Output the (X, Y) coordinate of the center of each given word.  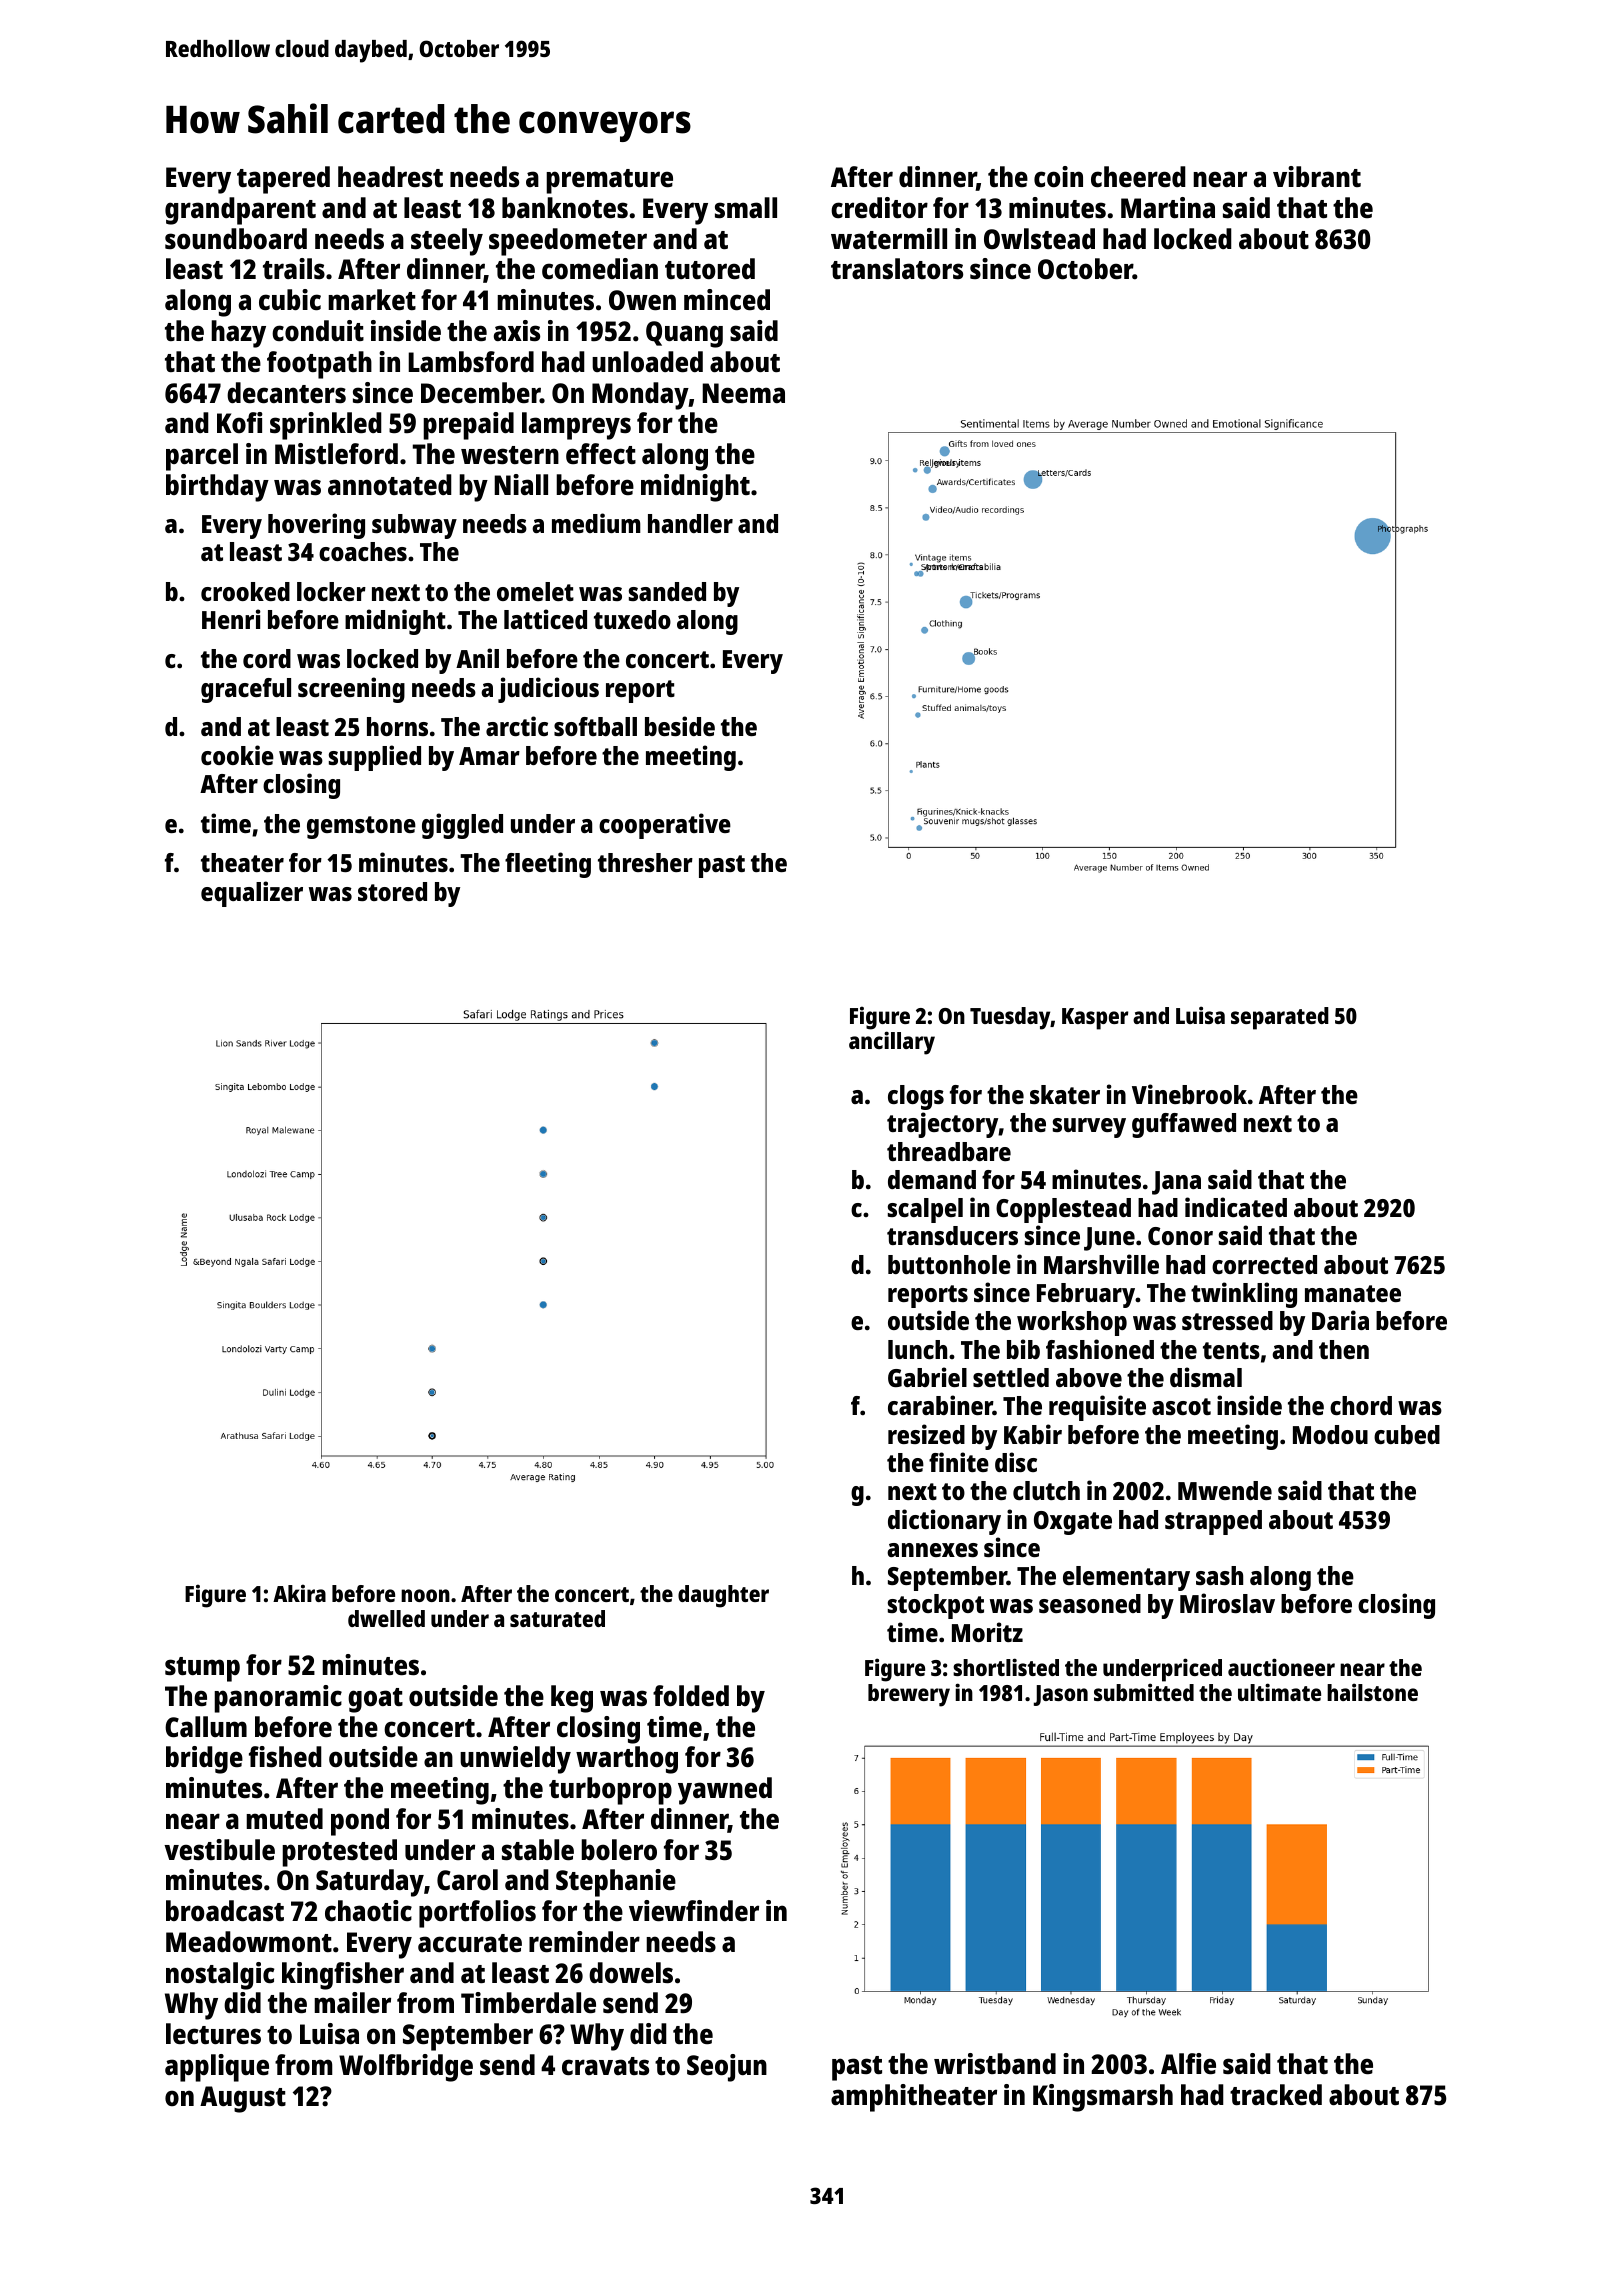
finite (959, 1462)
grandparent (240, 211)
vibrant (1317, 176)
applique (217, 2068)
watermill (889, 238)
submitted (1144, 1692)
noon (425, 1595)
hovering (316, 526)
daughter (723, 1596)
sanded (667, 591)
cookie (237, 755)
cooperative (665, 826)
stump (202, 1669)
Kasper (1095, 1019)
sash (1219, 1575)
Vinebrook (1189, 1094)
